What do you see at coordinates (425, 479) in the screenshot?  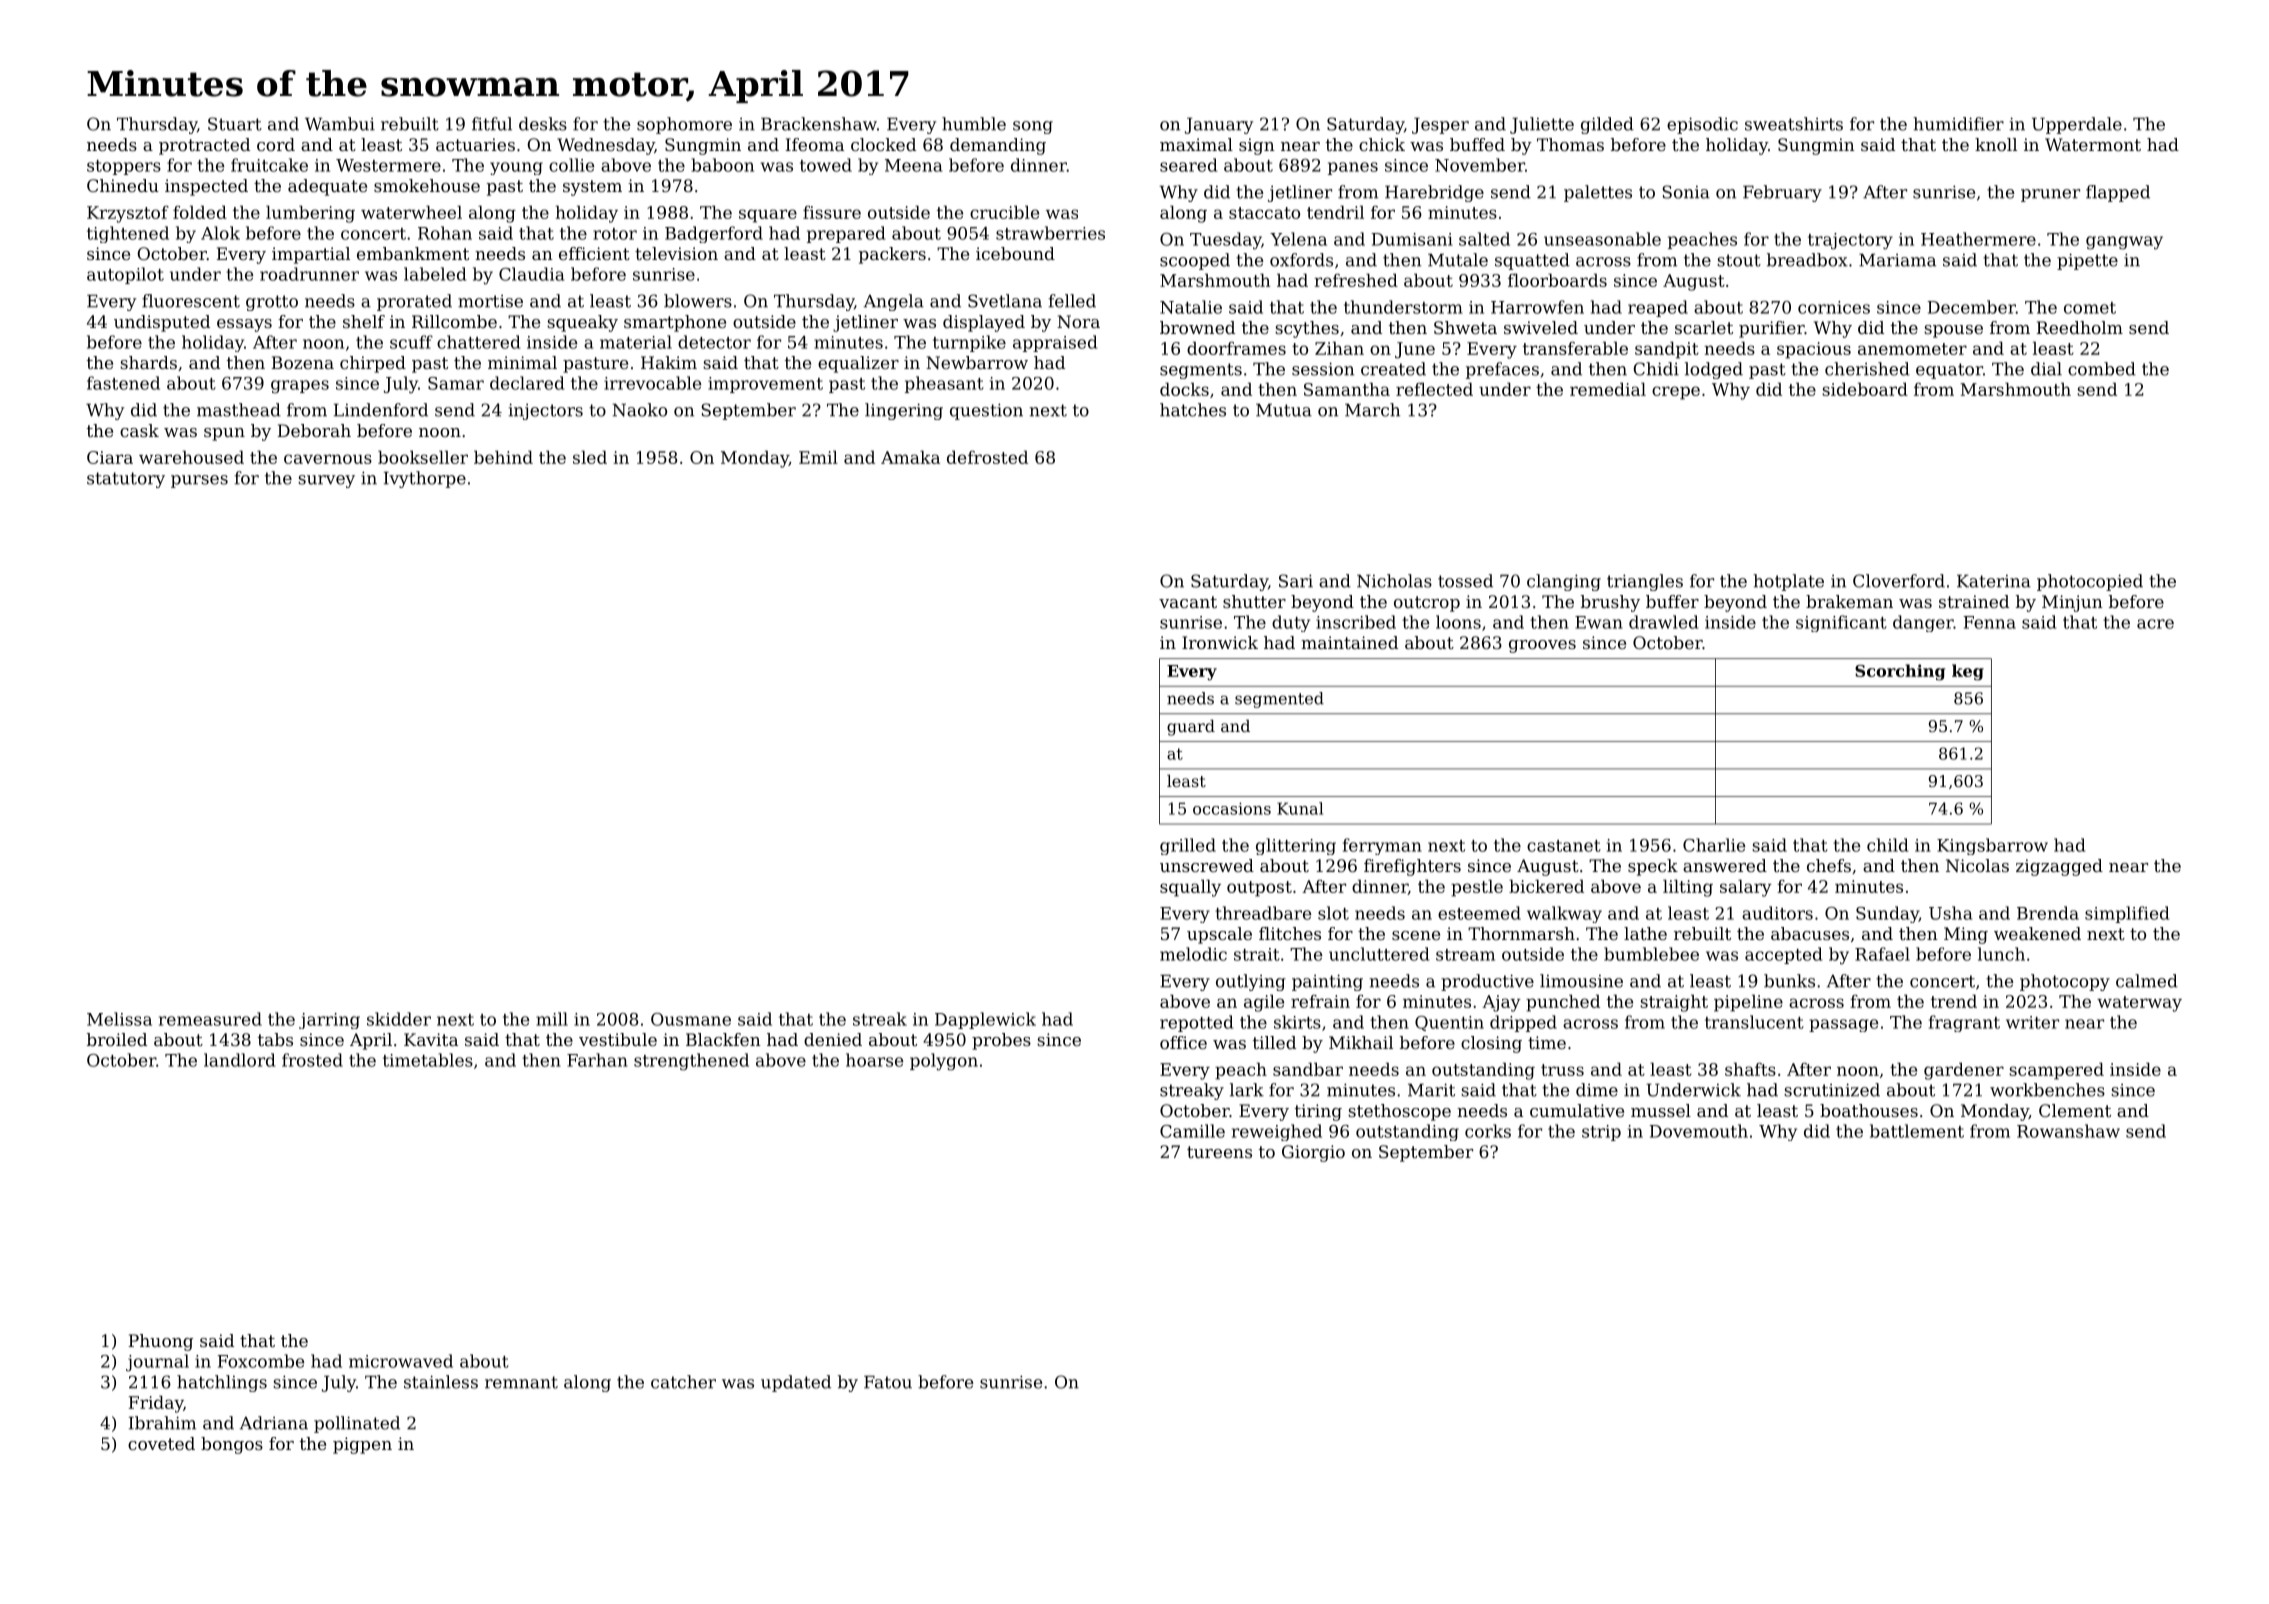 I see `Ivythorpe` at bounding box center [425, 479].
